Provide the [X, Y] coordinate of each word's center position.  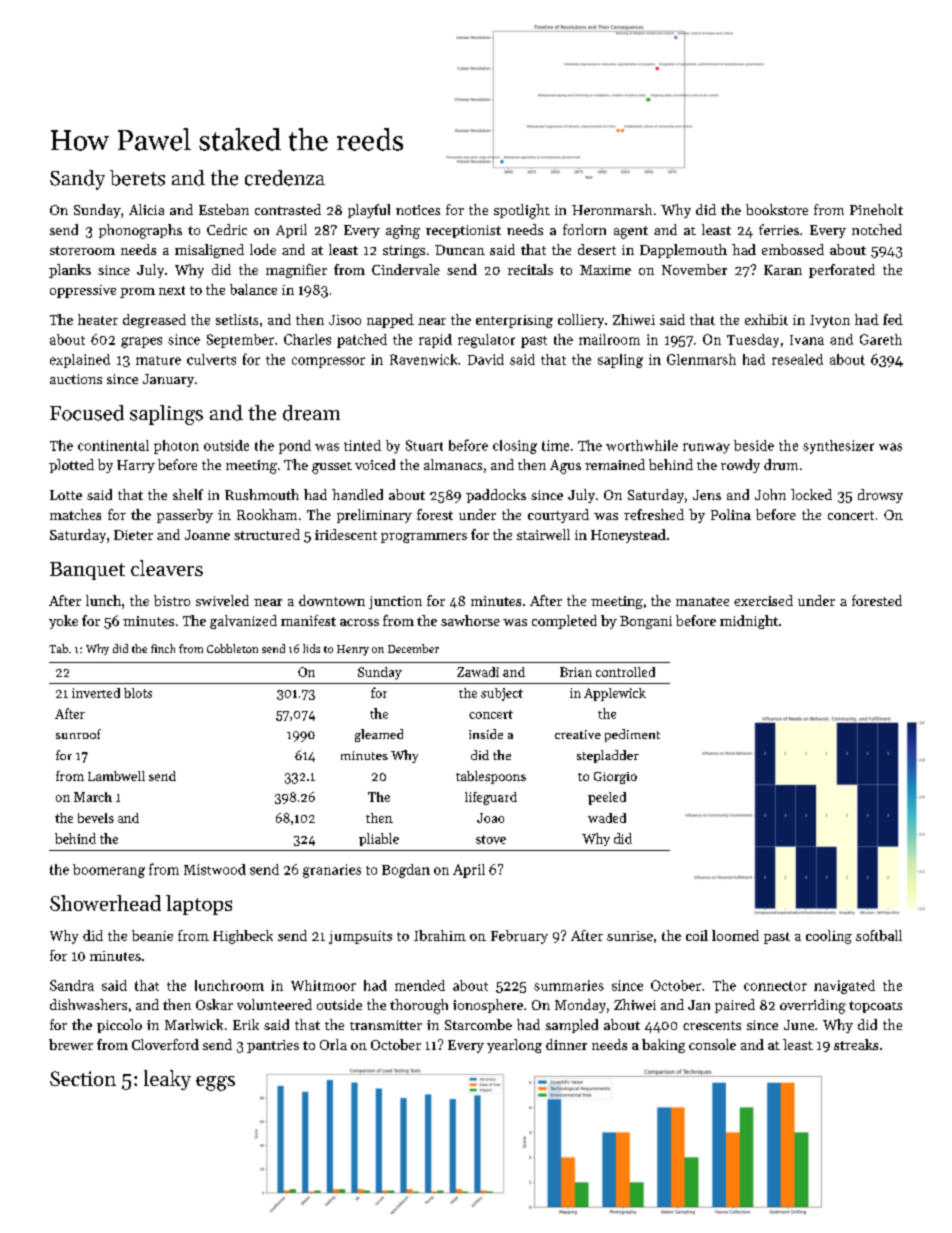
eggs [215, 1083]
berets [137, 178]
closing [515, 447]
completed [564, 622]
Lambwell [116, 776]
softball [879, 935]
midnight [749, 622]
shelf [188, 494]
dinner [566, 1044]
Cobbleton [232, 648]
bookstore [777, 209]
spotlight [522, 211]
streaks [856, 1044]
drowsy [880, 496]
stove [491, 839]
